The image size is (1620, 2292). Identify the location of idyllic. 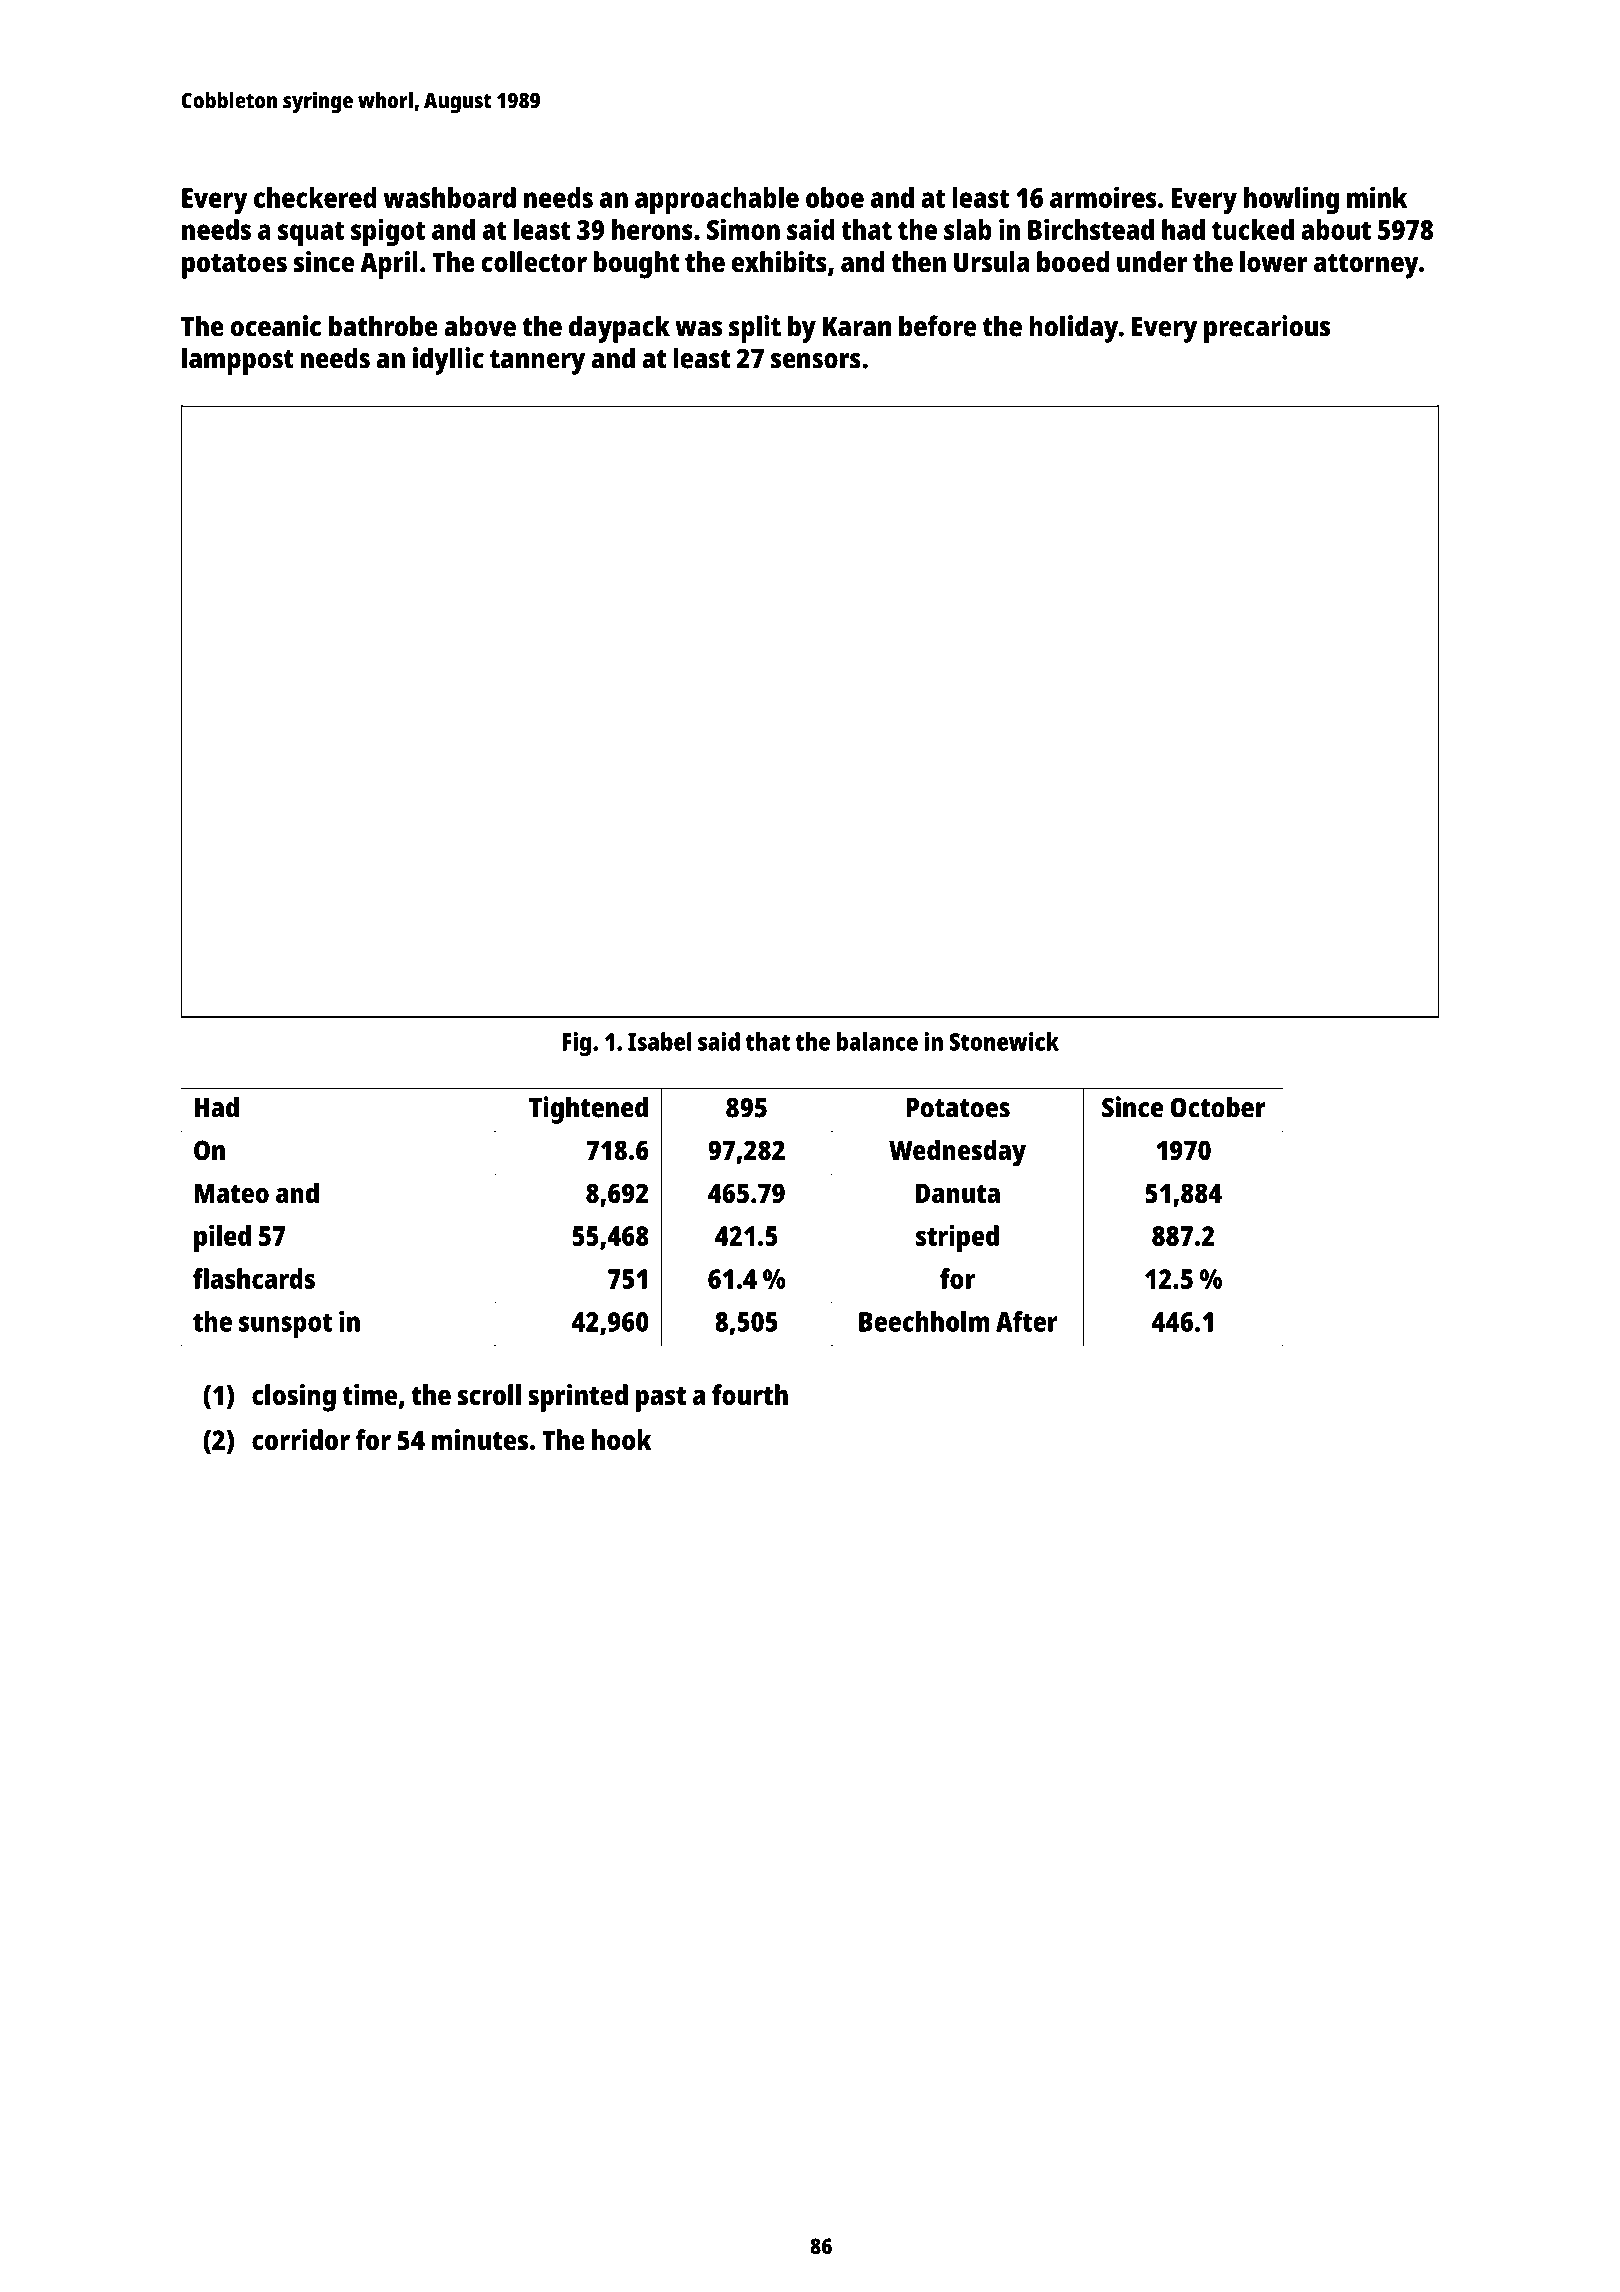
(448, 361).
